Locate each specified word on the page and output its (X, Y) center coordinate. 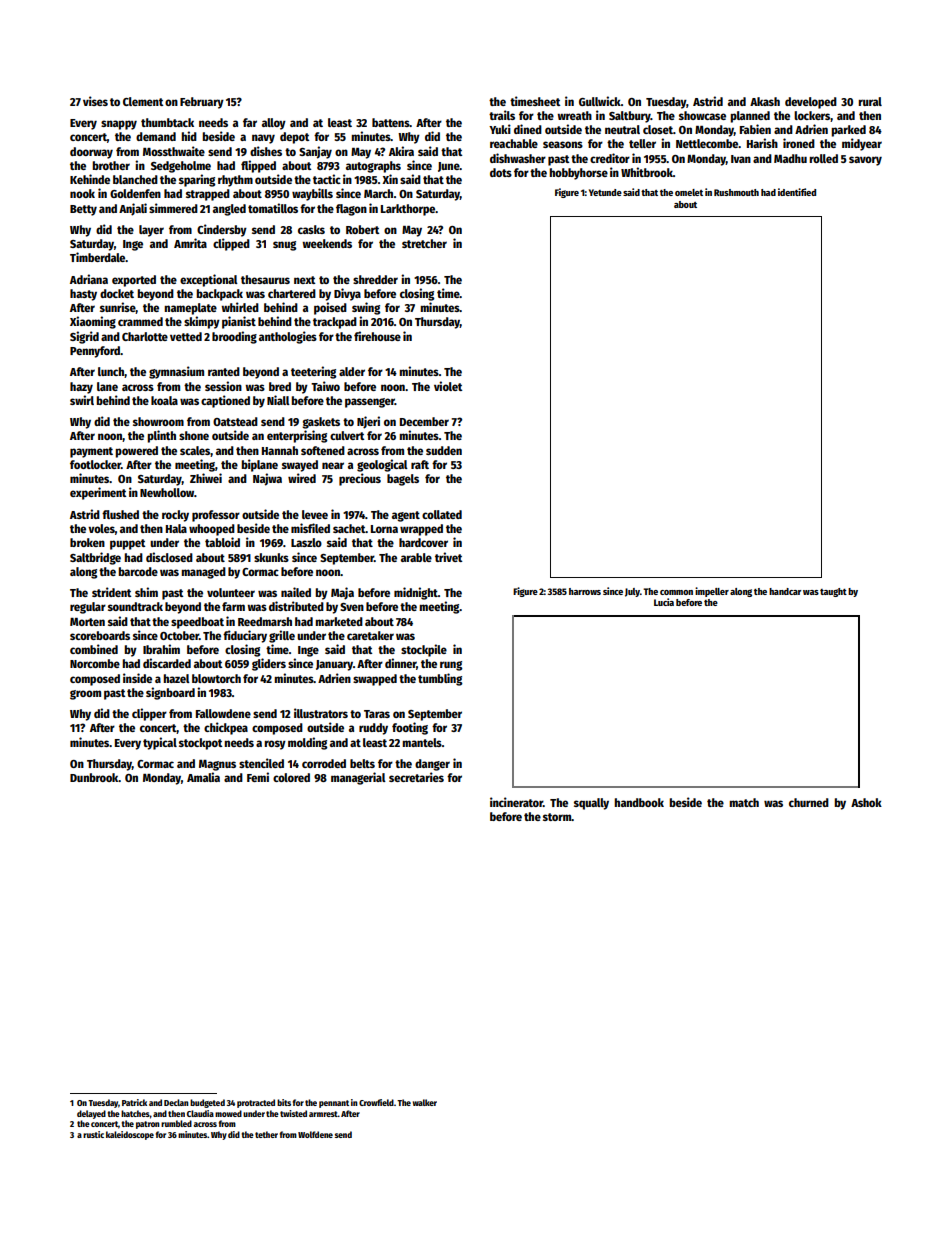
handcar (785, 591)
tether (266, 1134)
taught (833, 592)
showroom (158, 421)
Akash (765, 101)
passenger (370, 403)
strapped (208, 195)
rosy (275, 745)
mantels (422, 742)
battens (391, 122)
